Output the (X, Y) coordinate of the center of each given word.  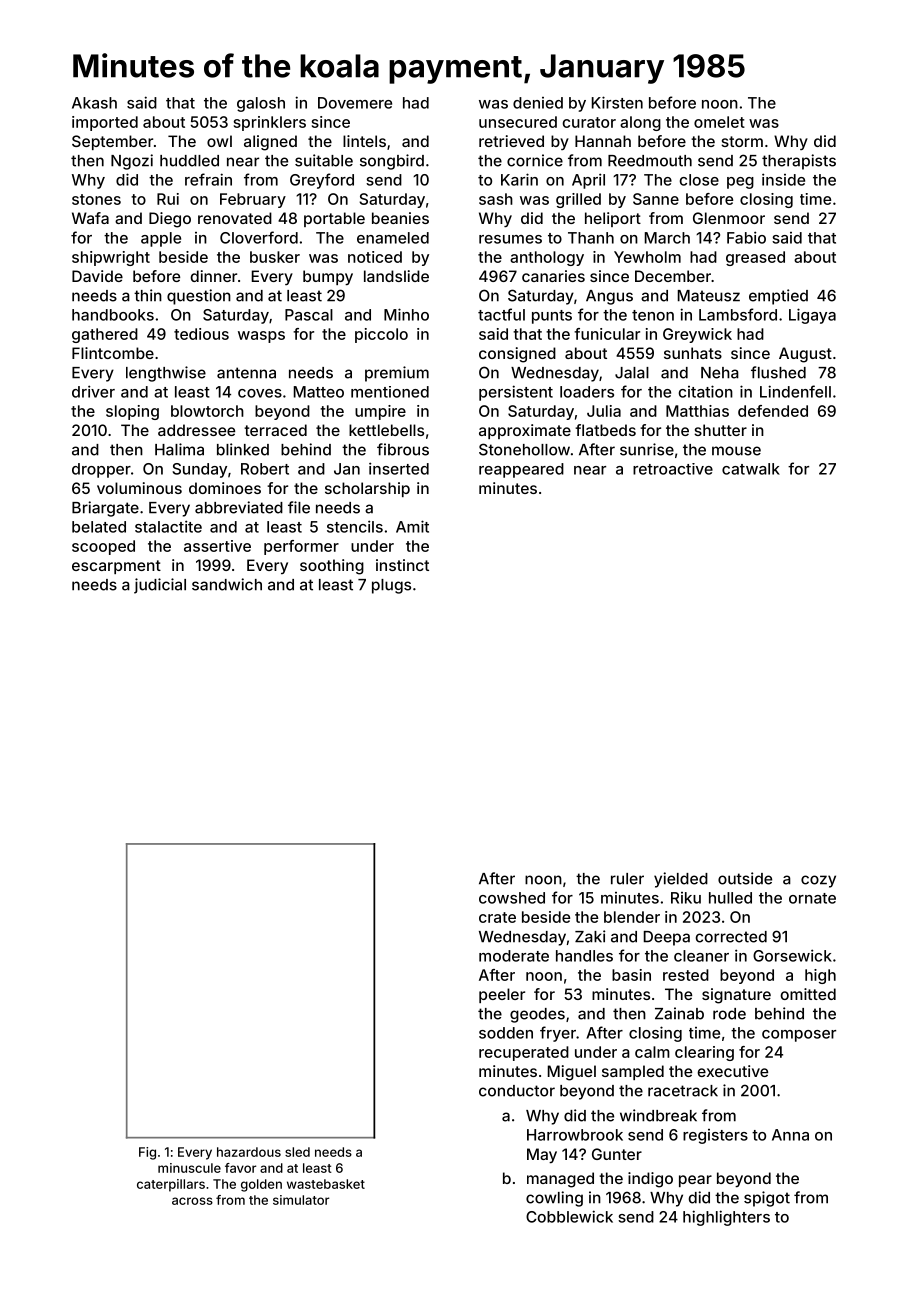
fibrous (403, 449)
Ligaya (812, 316)
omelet (719, 122)
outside (745, 878)
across (192, 1201)
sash (496, 199)
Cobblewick (569, 1216)
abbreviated (239, 507)
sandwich (227, 584)
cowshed (512, 898)
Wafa (90, 218)
